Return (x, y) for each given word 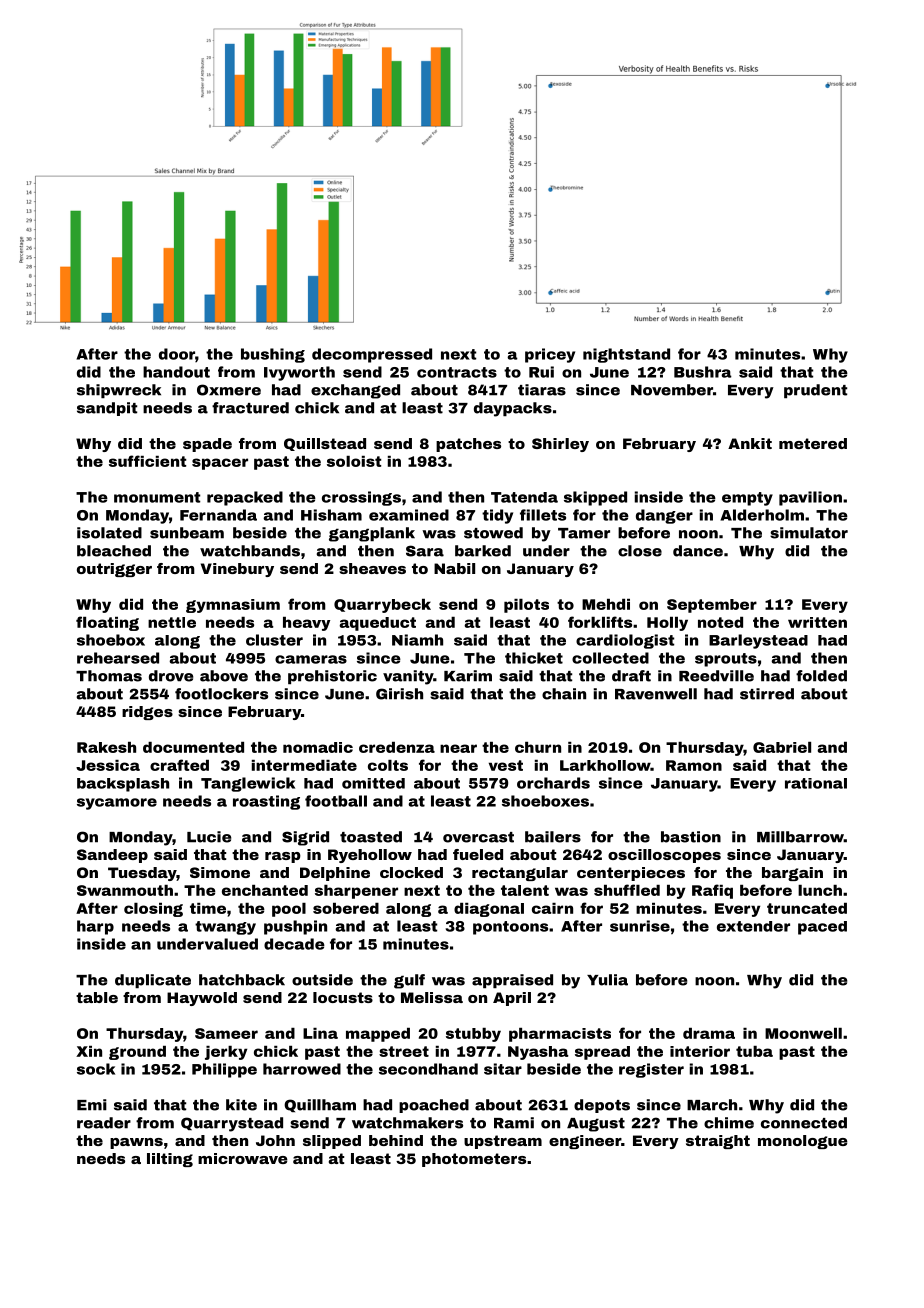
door (177, 354)
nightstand (626, 355)
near (458, 748)
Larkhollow (605, 765)
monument (157, 497)
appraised (512, 981)
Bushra (703, 372)
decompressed (372, 355)
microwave (243, 1158)
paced (822, 928)
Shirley (560, 445)
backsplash (123, 785)
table (97, 997)
